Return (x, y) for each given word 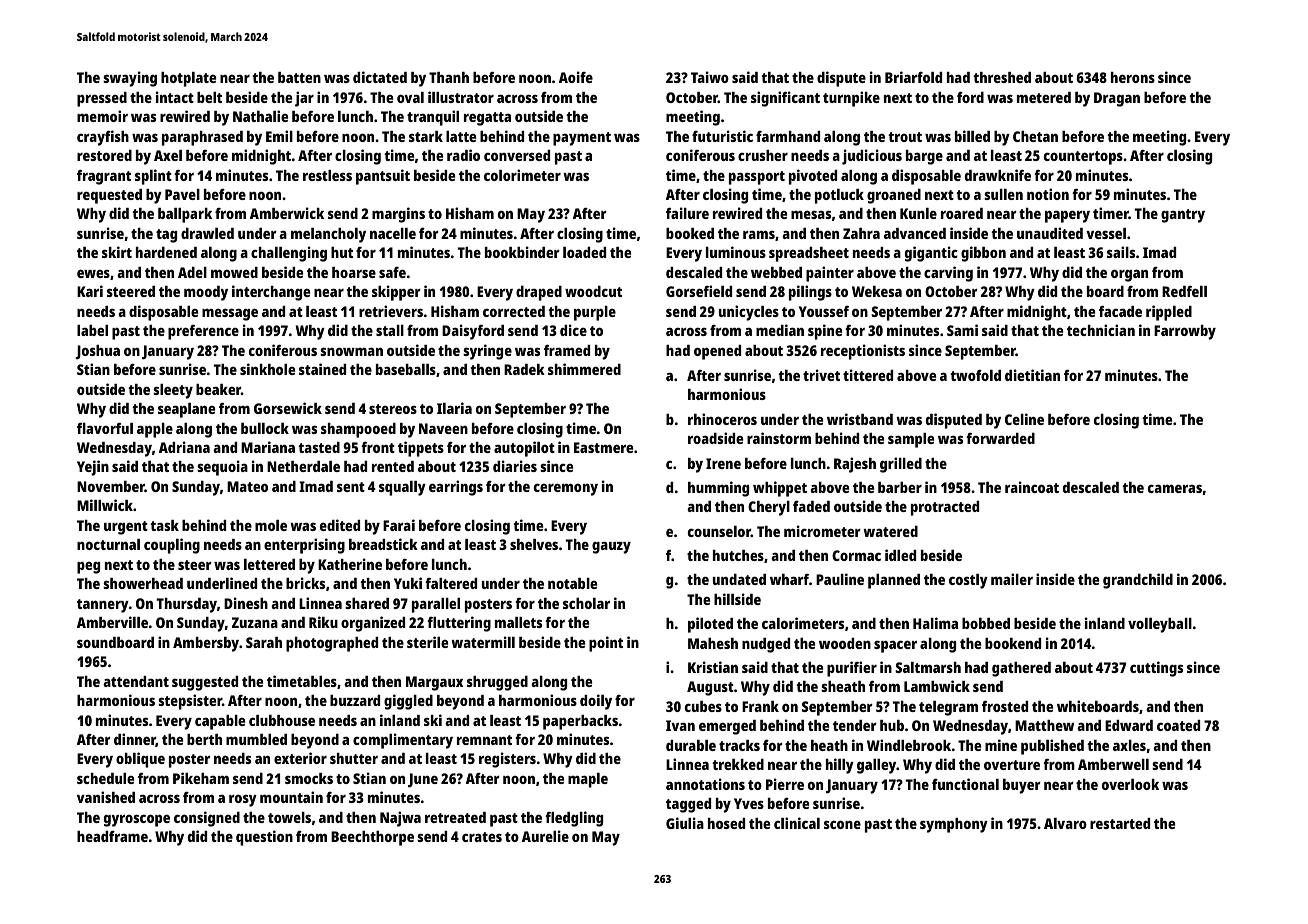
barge (924, 157)
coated (1178, 725)
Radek (524, 369)
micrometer (822, 531)
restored (104, 155)
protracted (945, 508)
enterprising (304, 546)
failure (687, 213)
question (264, 838)
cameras (1175, 488)
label (92, 330)
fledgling (574, 819)
